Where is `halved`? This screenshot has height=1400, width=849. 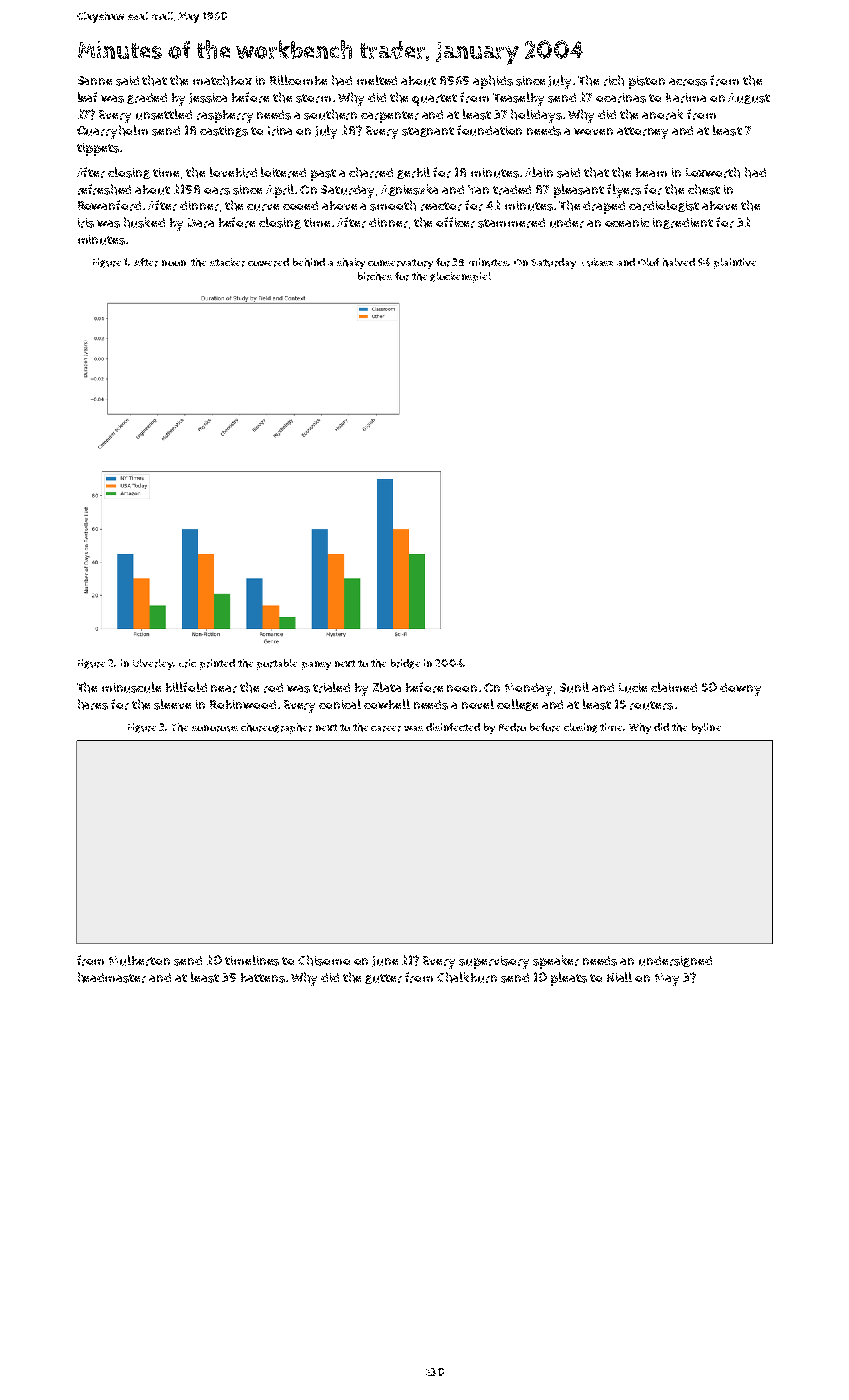 halved is located at coordinates (679, 262).
